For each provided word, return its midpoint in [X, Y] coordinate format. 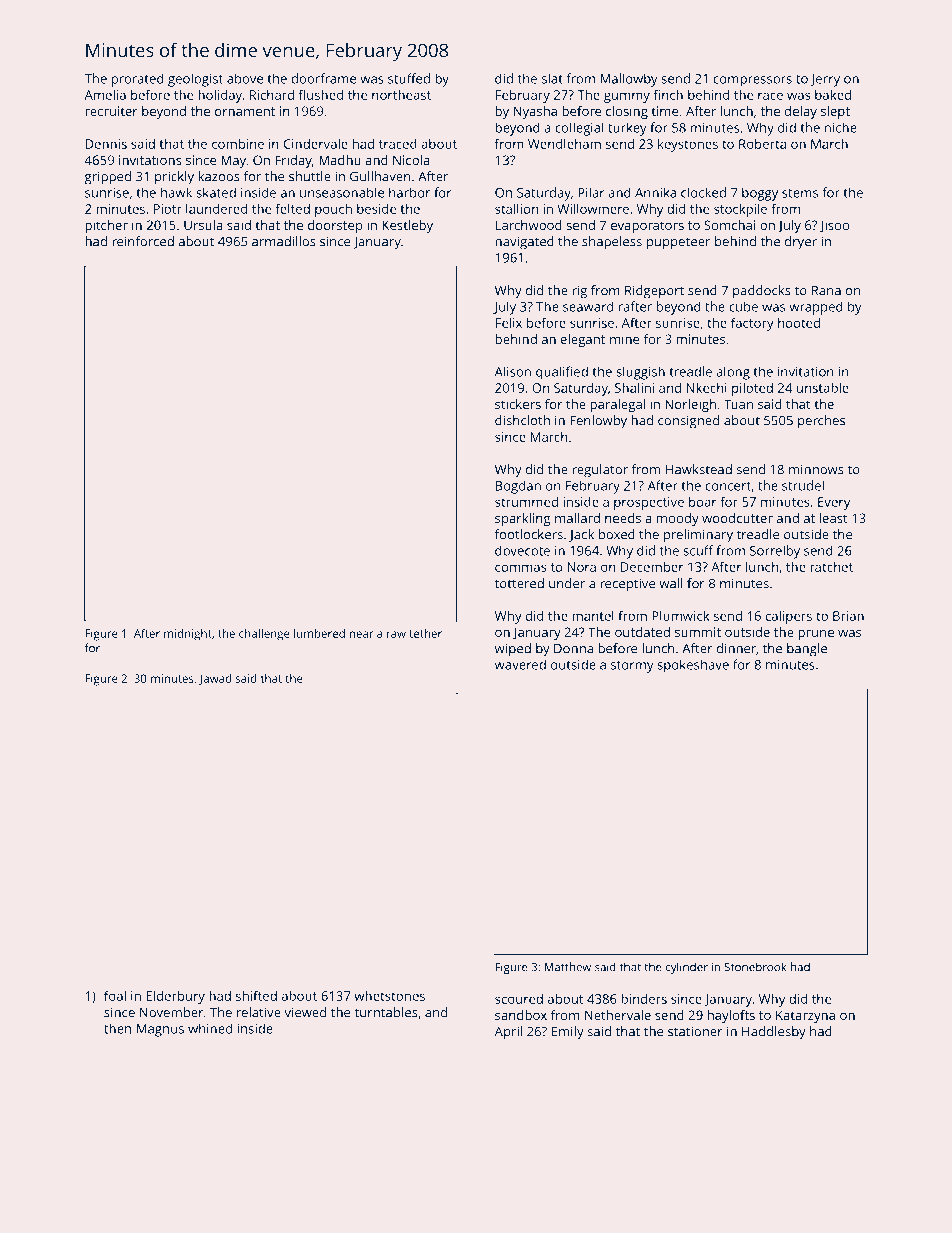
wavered [520, 664]
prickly [174, 178]
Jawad [215, 679]
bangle [807, 650]
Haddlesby [774, 1033]
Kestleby [407, 226]
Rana [826, 291]
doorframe [324, 78]
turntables [386, 1012]
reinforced [143, 241]
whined [210, 1028]
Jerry [825, 80]
